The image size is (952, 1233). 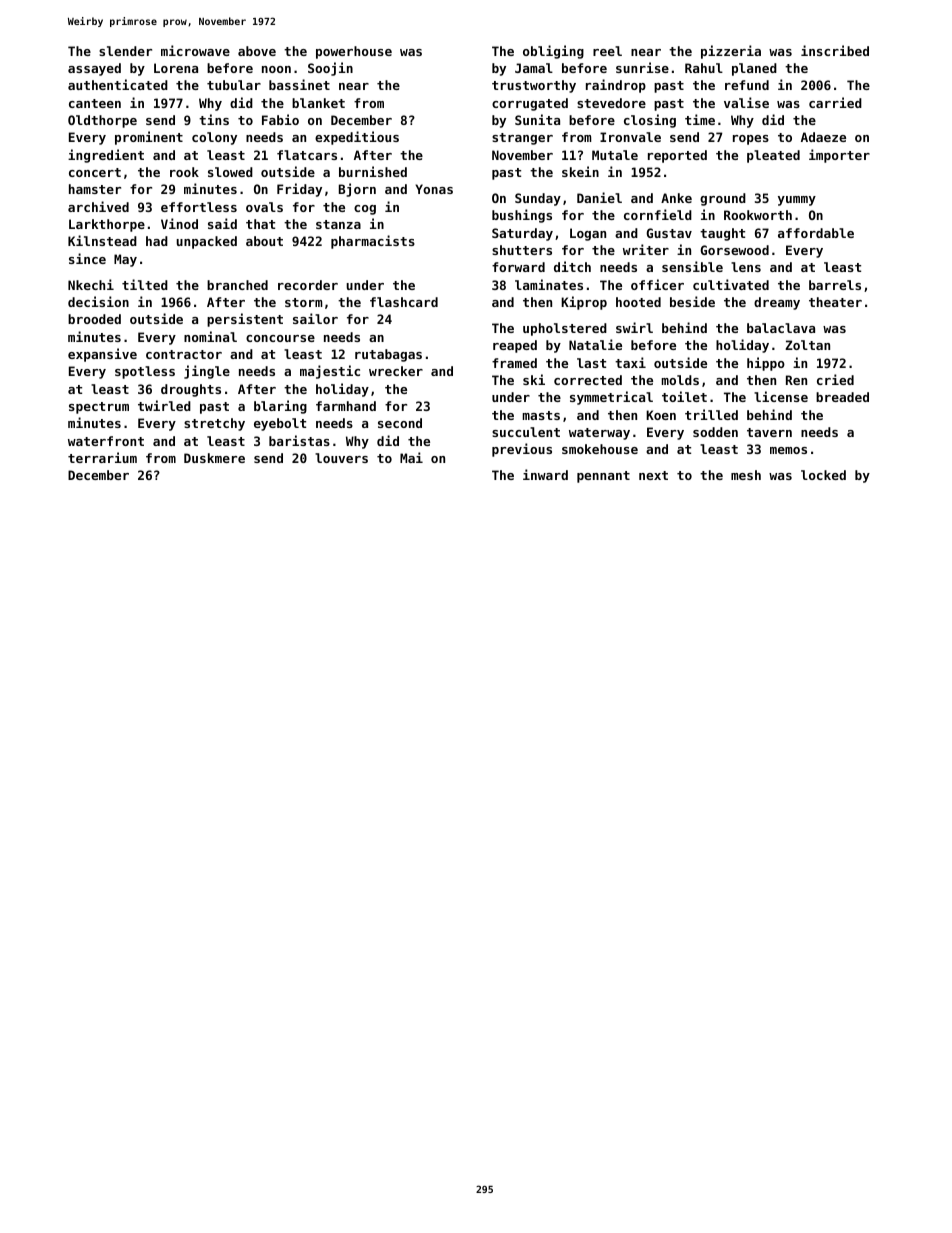 I want to click on Gorsewood, so click(x=734, y=250).
